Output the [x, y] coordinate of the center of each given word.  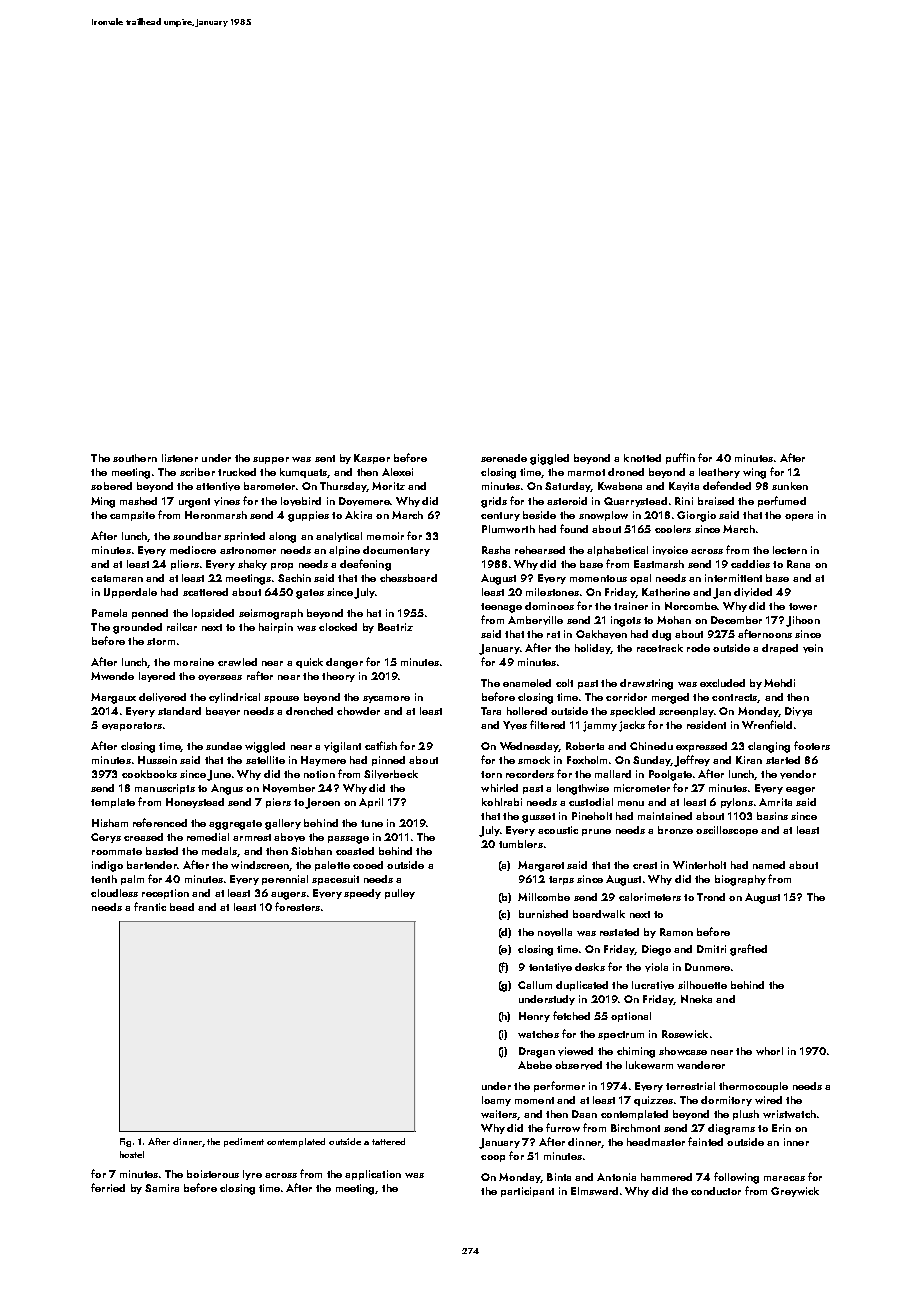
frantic [150, 906]
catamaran [117, 578]
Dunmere [707, 967]
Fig [125, 1142]
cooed [368, 865]
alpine [344, 551]
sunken [790, 486]
